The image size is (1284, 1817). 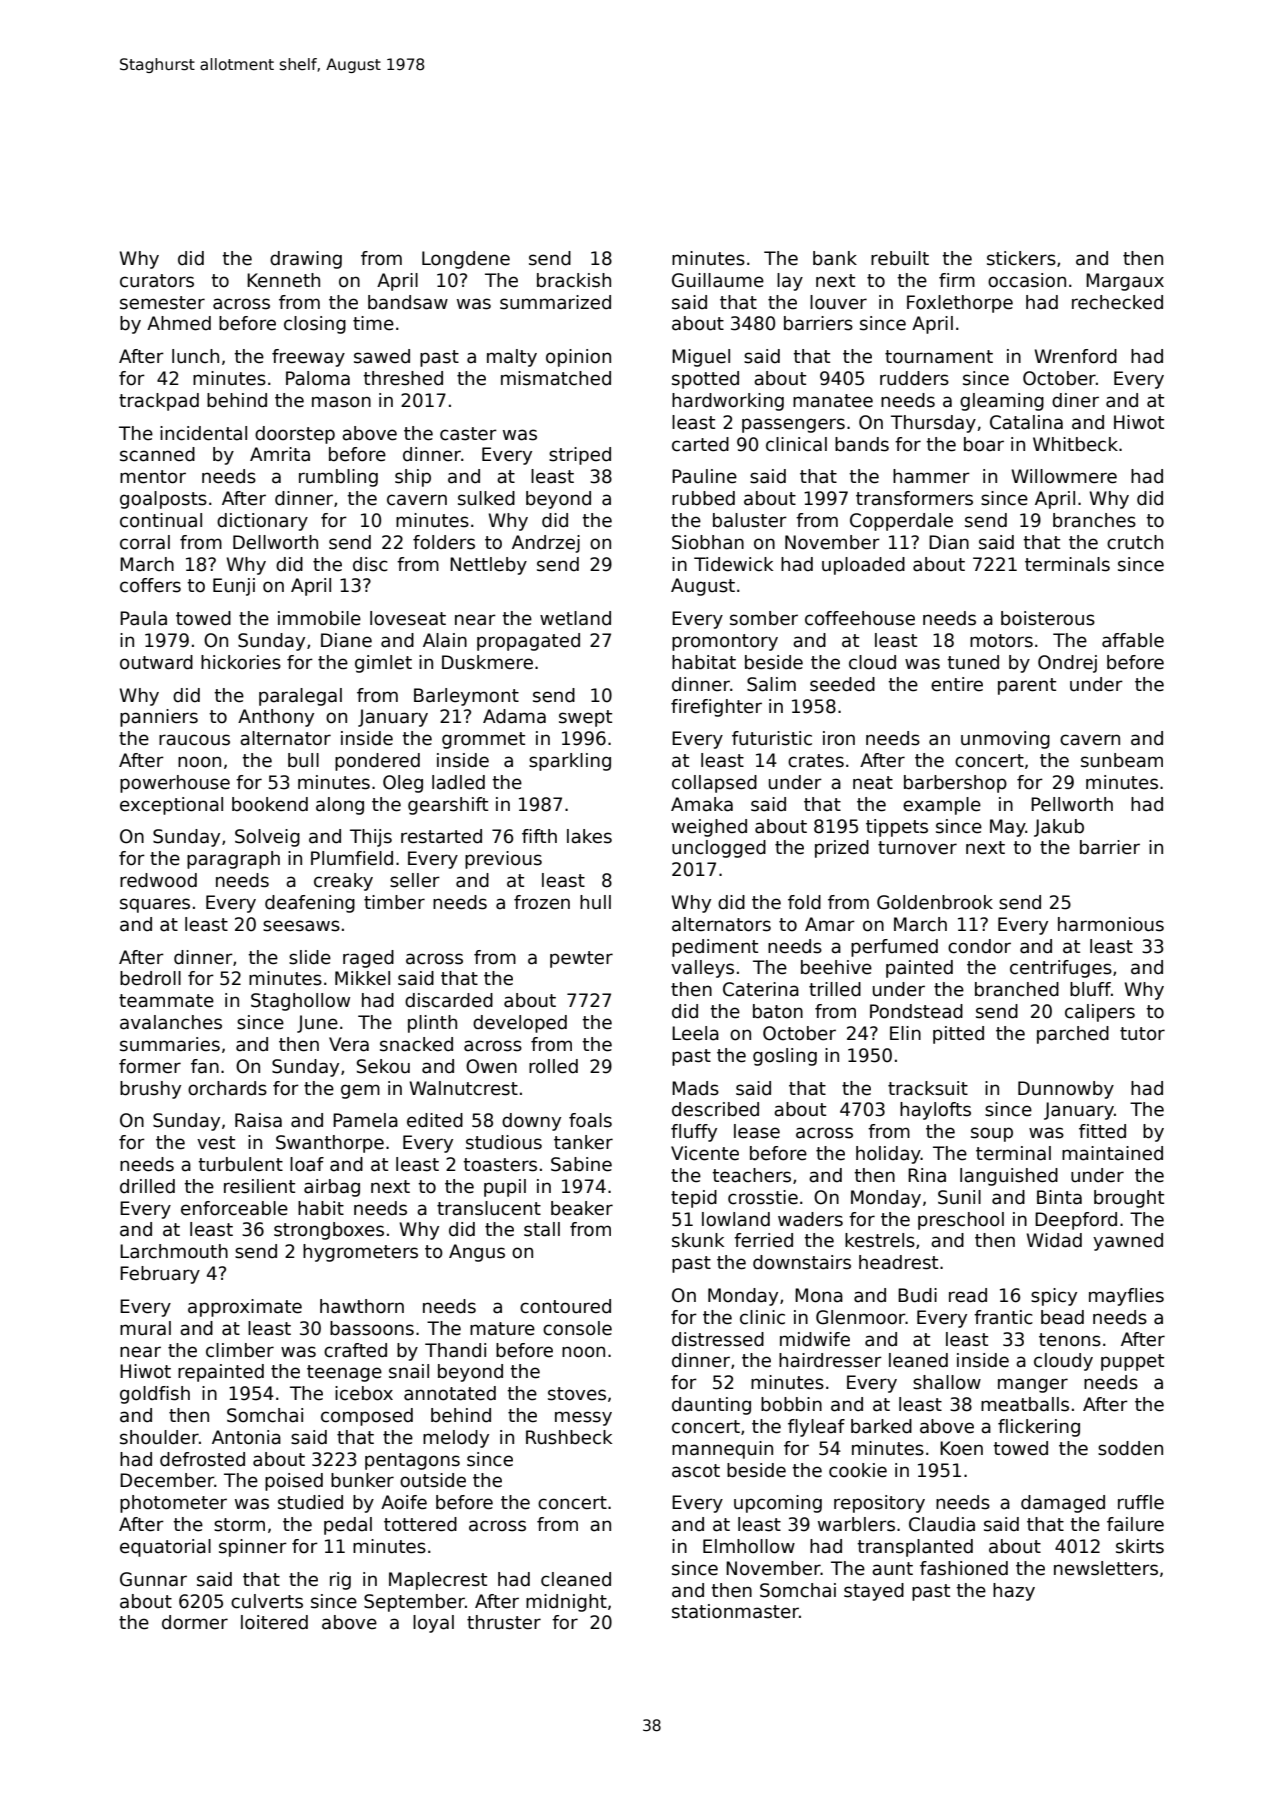 What do you see at coordinates (466, 260) in the screenshot?
I see `Longdene` at bounding box center [466, 260].
